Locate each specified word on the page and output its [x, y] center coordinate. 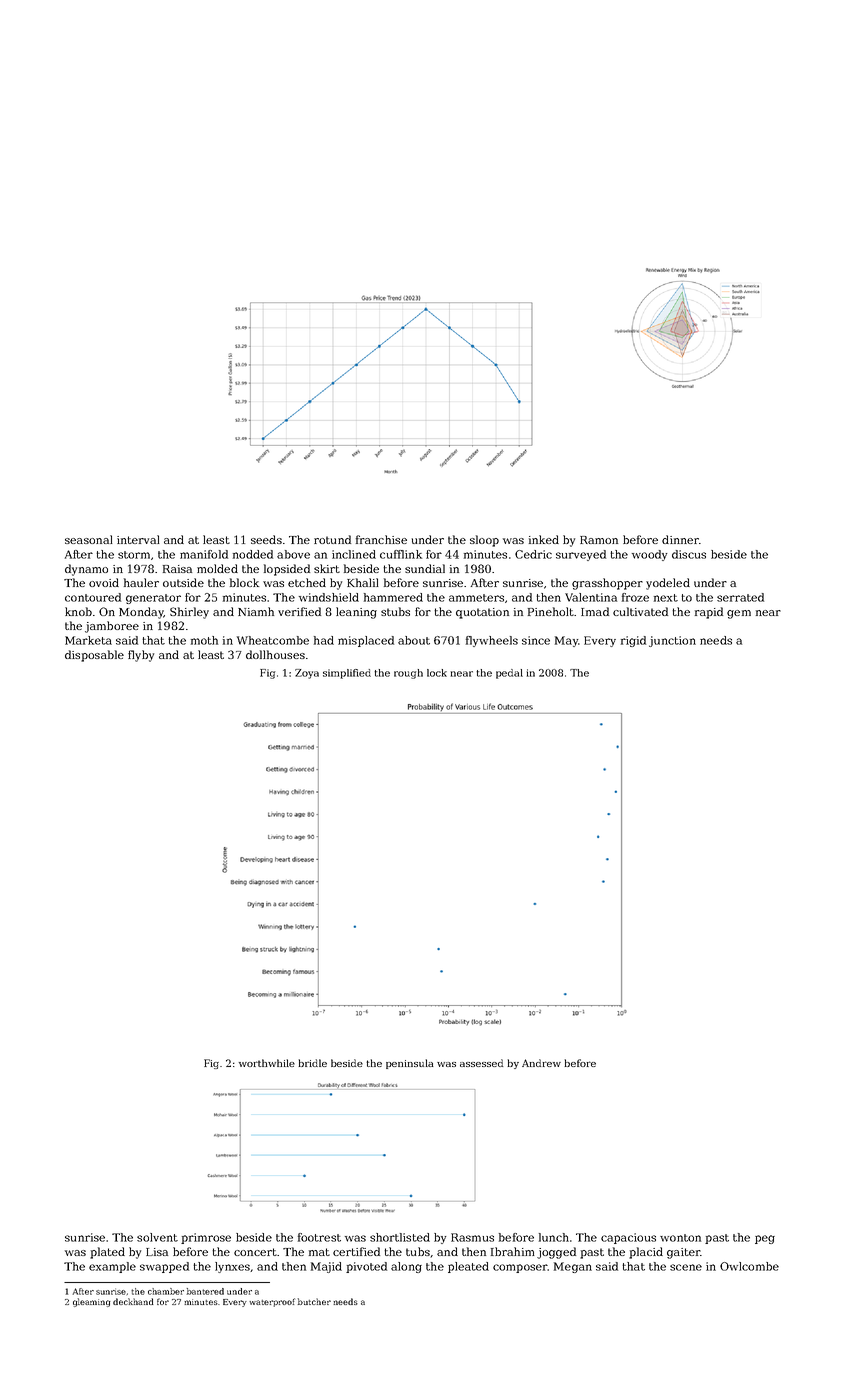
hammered [393, 597]
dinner [680, 539]
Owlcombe [749, 1266]
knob [78, 611]
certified [356, 1251]
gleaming [92, 1302]
